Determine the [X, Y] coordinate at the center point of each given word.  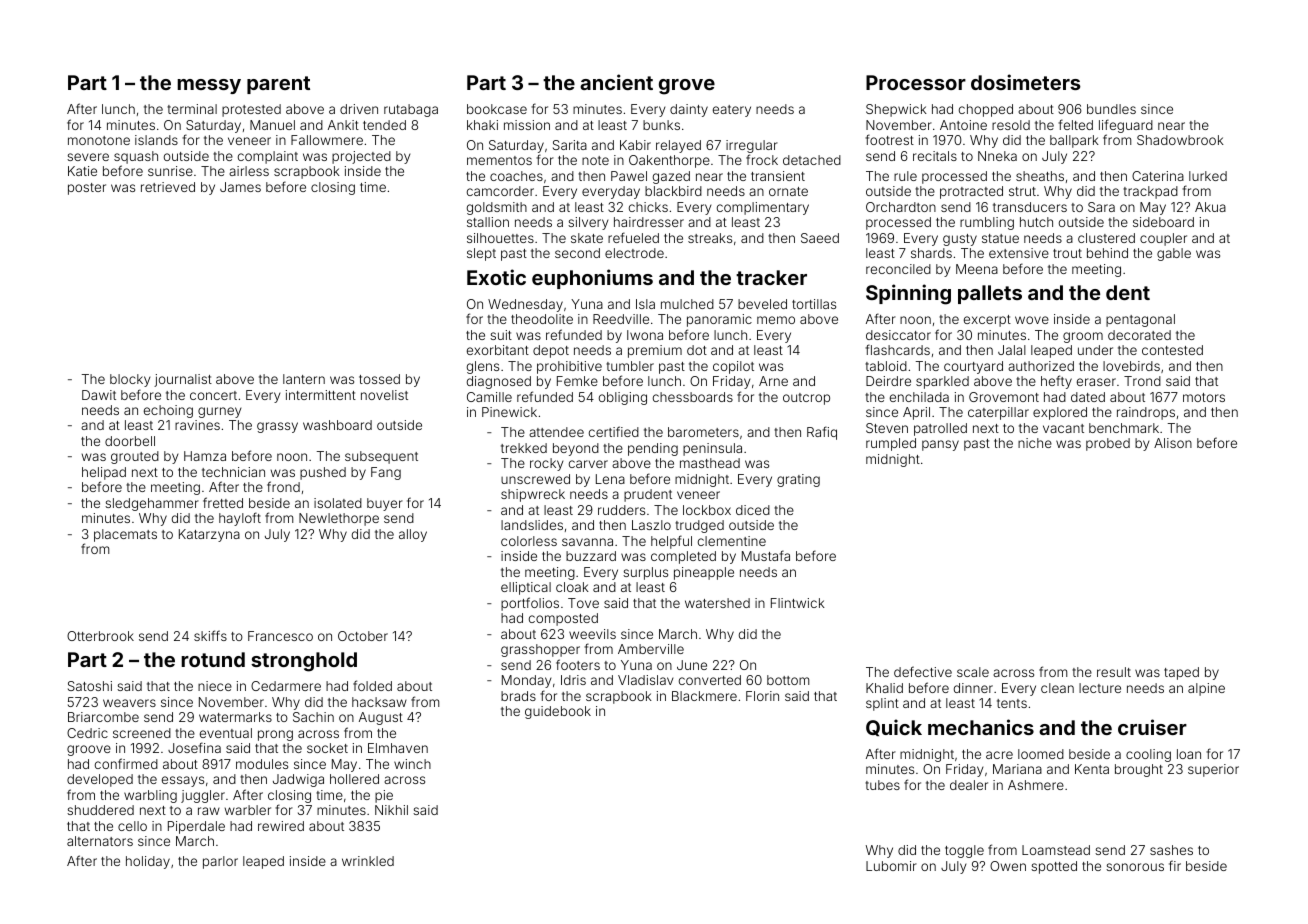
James [240, 187]
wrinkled [368, 861]
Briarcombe [103, 717]
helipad [104, 473]
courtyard [973, 367]
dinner [973, 688]
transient [778, 176]
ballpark [1074, 141]
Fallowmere [327, 140]
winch [412, 764]
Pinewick [509, 412]
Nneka [997, 156]
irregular [752, 146]
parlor [220, 862]
